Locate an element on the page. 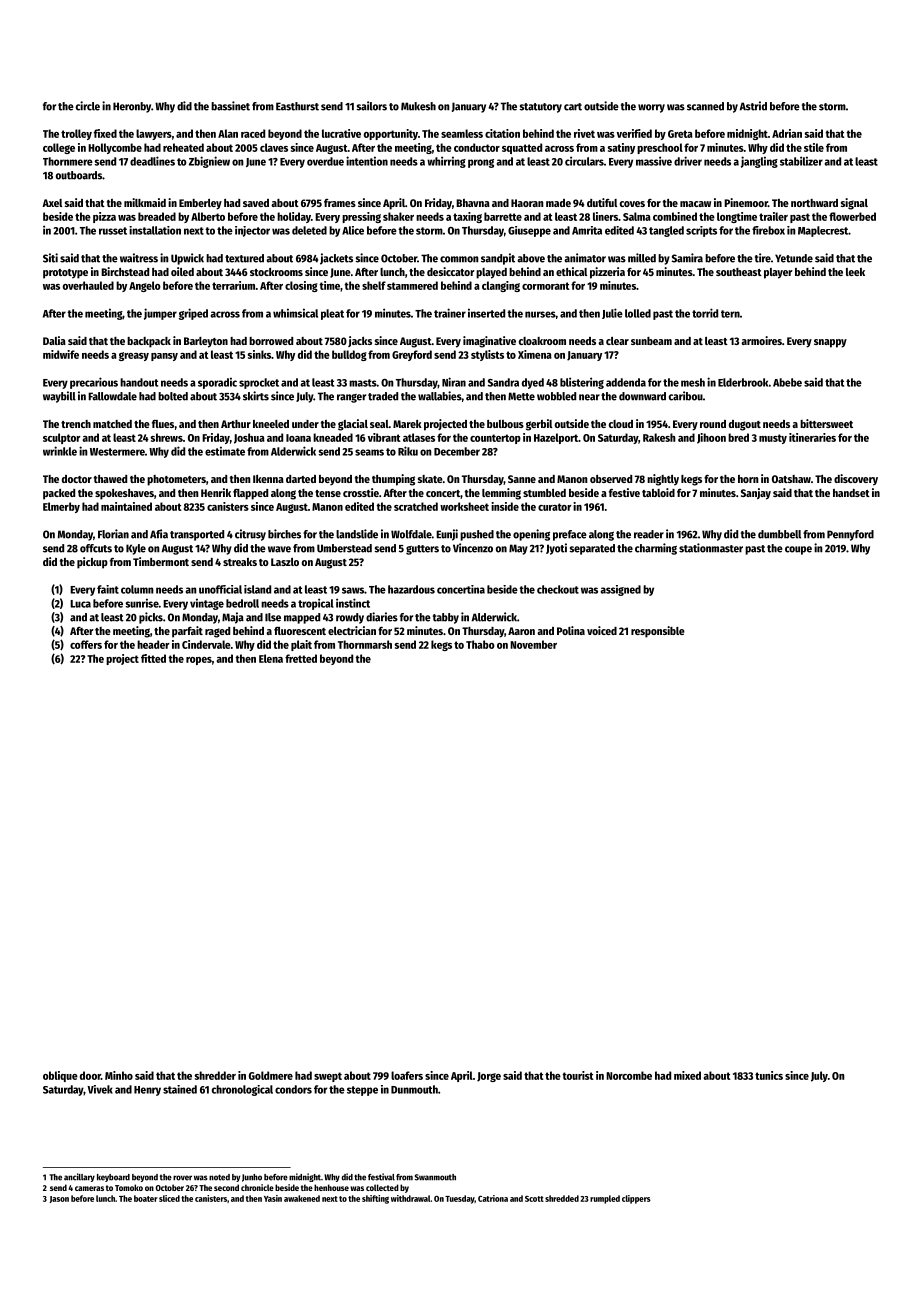  firebox is located at coordinates (768, 230).
